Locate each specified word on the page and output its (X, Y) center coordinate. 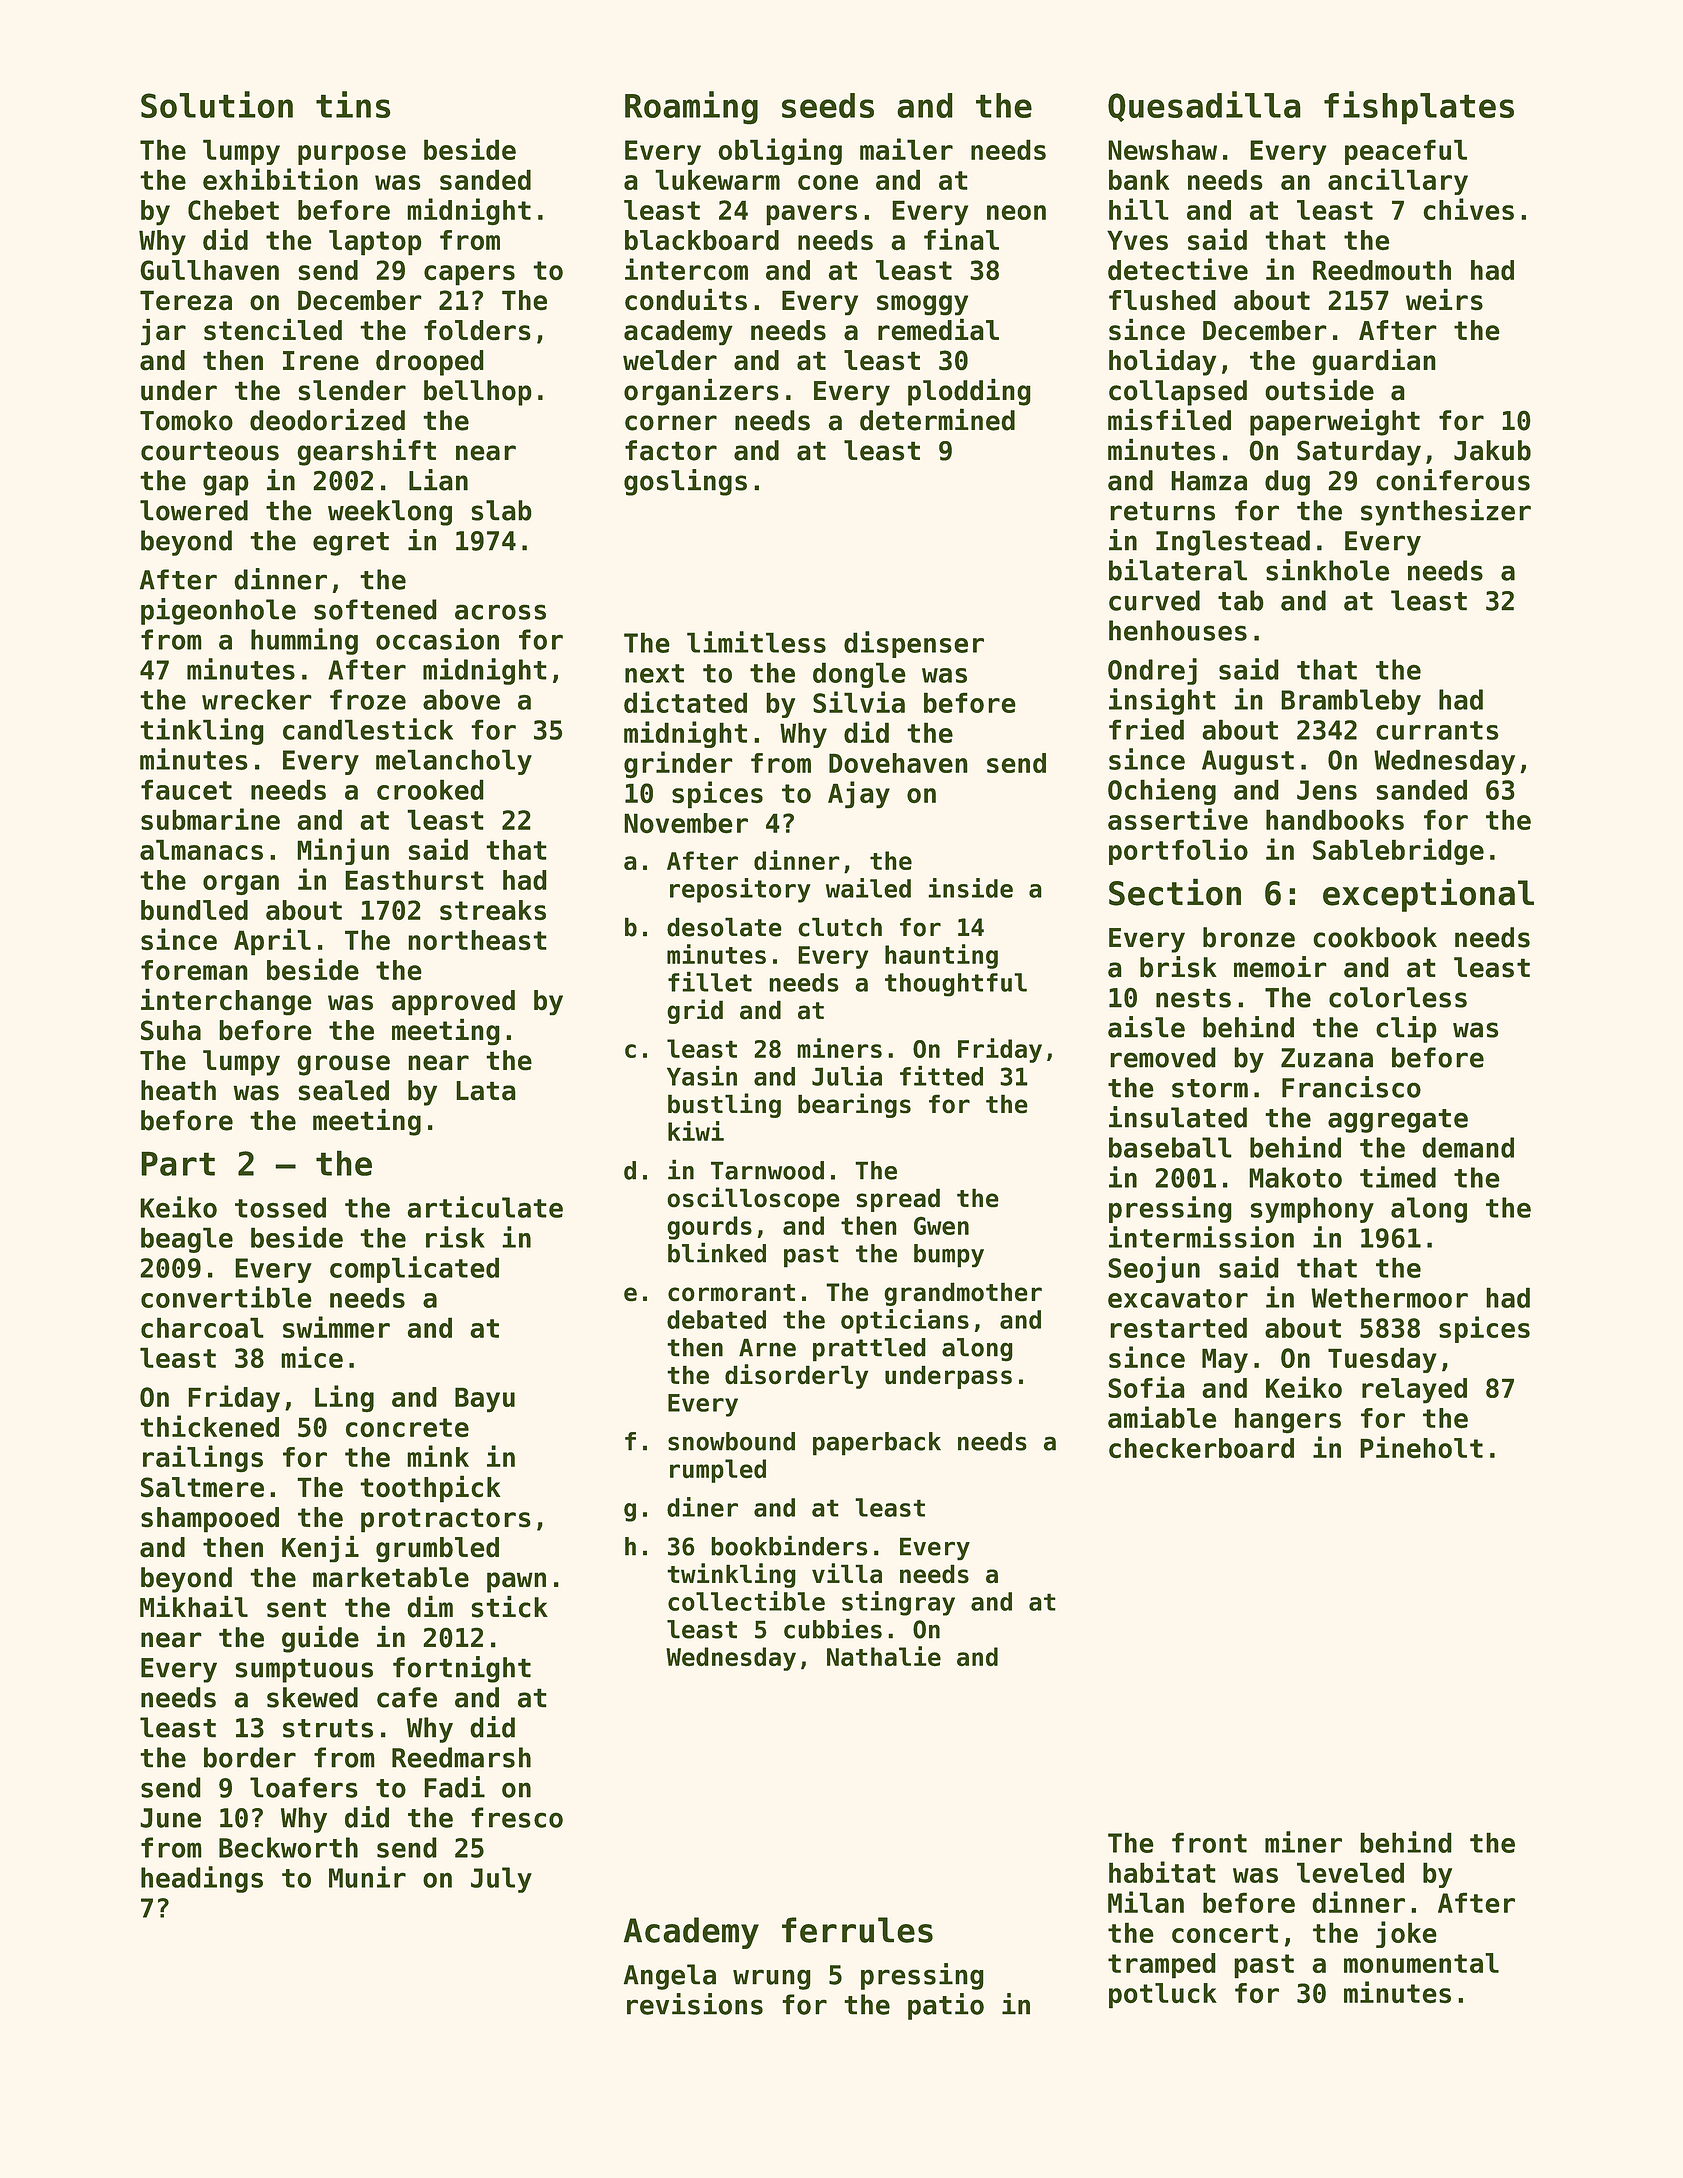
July (501, 1880)
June (170, 1818)
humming (304, 641)
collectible (746, 1601)
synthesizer (1446, 512)
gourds (709, 1228)
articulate (485, 1207)
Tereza (186, 300)
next (654, 673)
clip (1406, 1029)
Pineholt (1421, 1447)
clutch (840, 927)
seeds (828, 105)
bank (1139, 179)
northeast (477, 940)
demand (1468, 1147)
